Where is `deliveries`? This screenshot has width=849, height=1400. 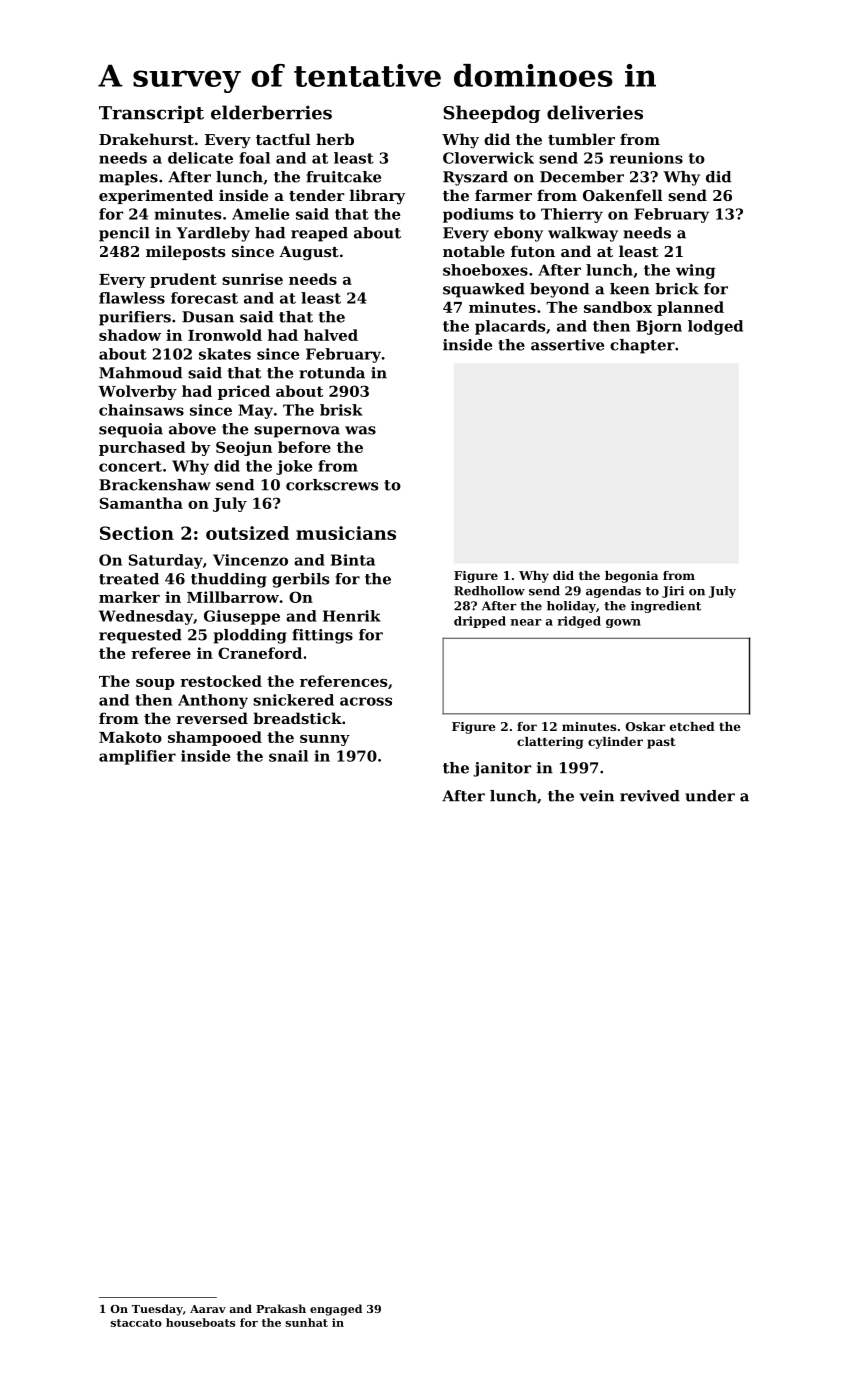
deliveries is located at coordinates (595, 112).
